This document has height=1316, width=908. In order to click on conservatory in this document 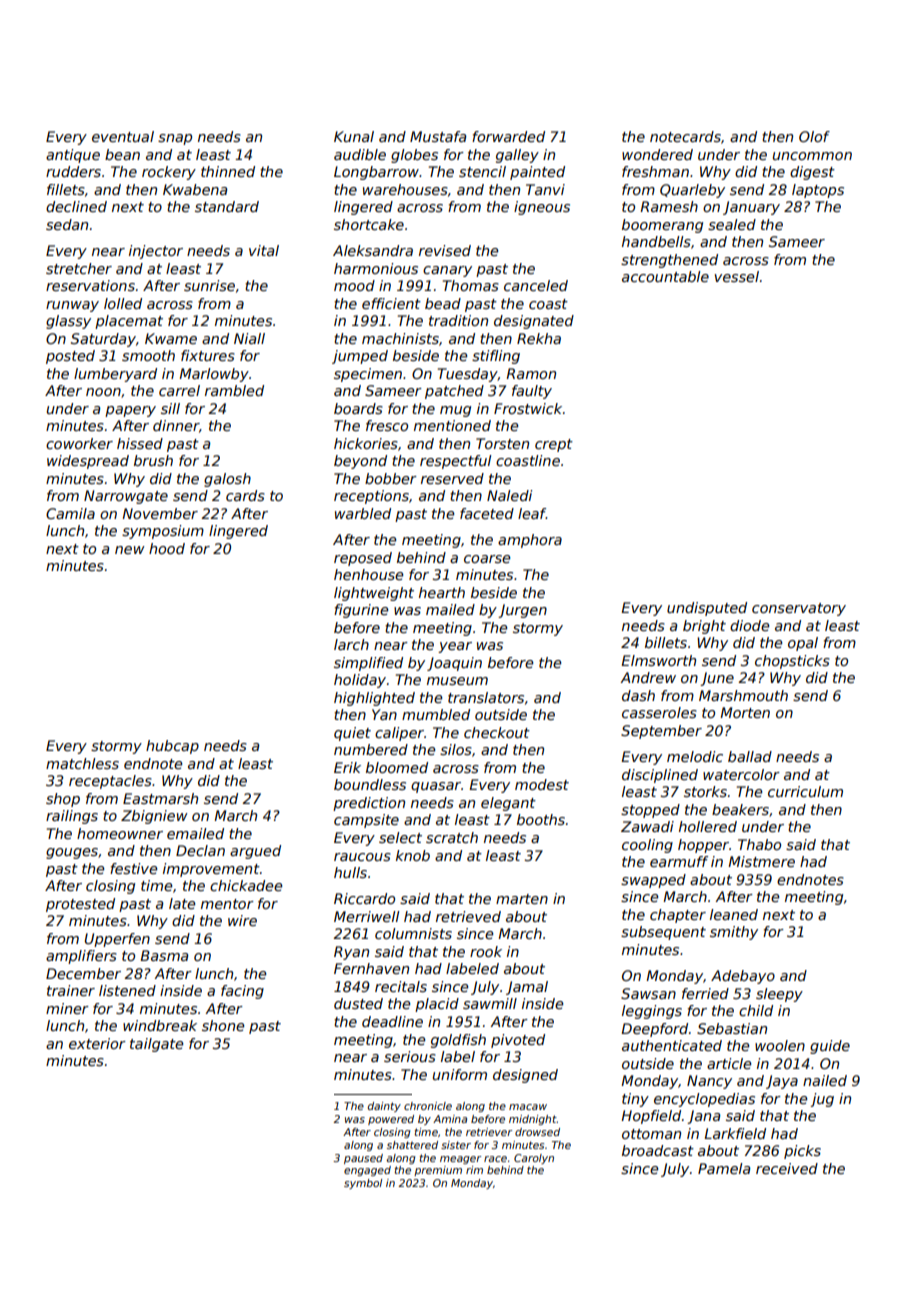, I will do `click(799, 609)`.
